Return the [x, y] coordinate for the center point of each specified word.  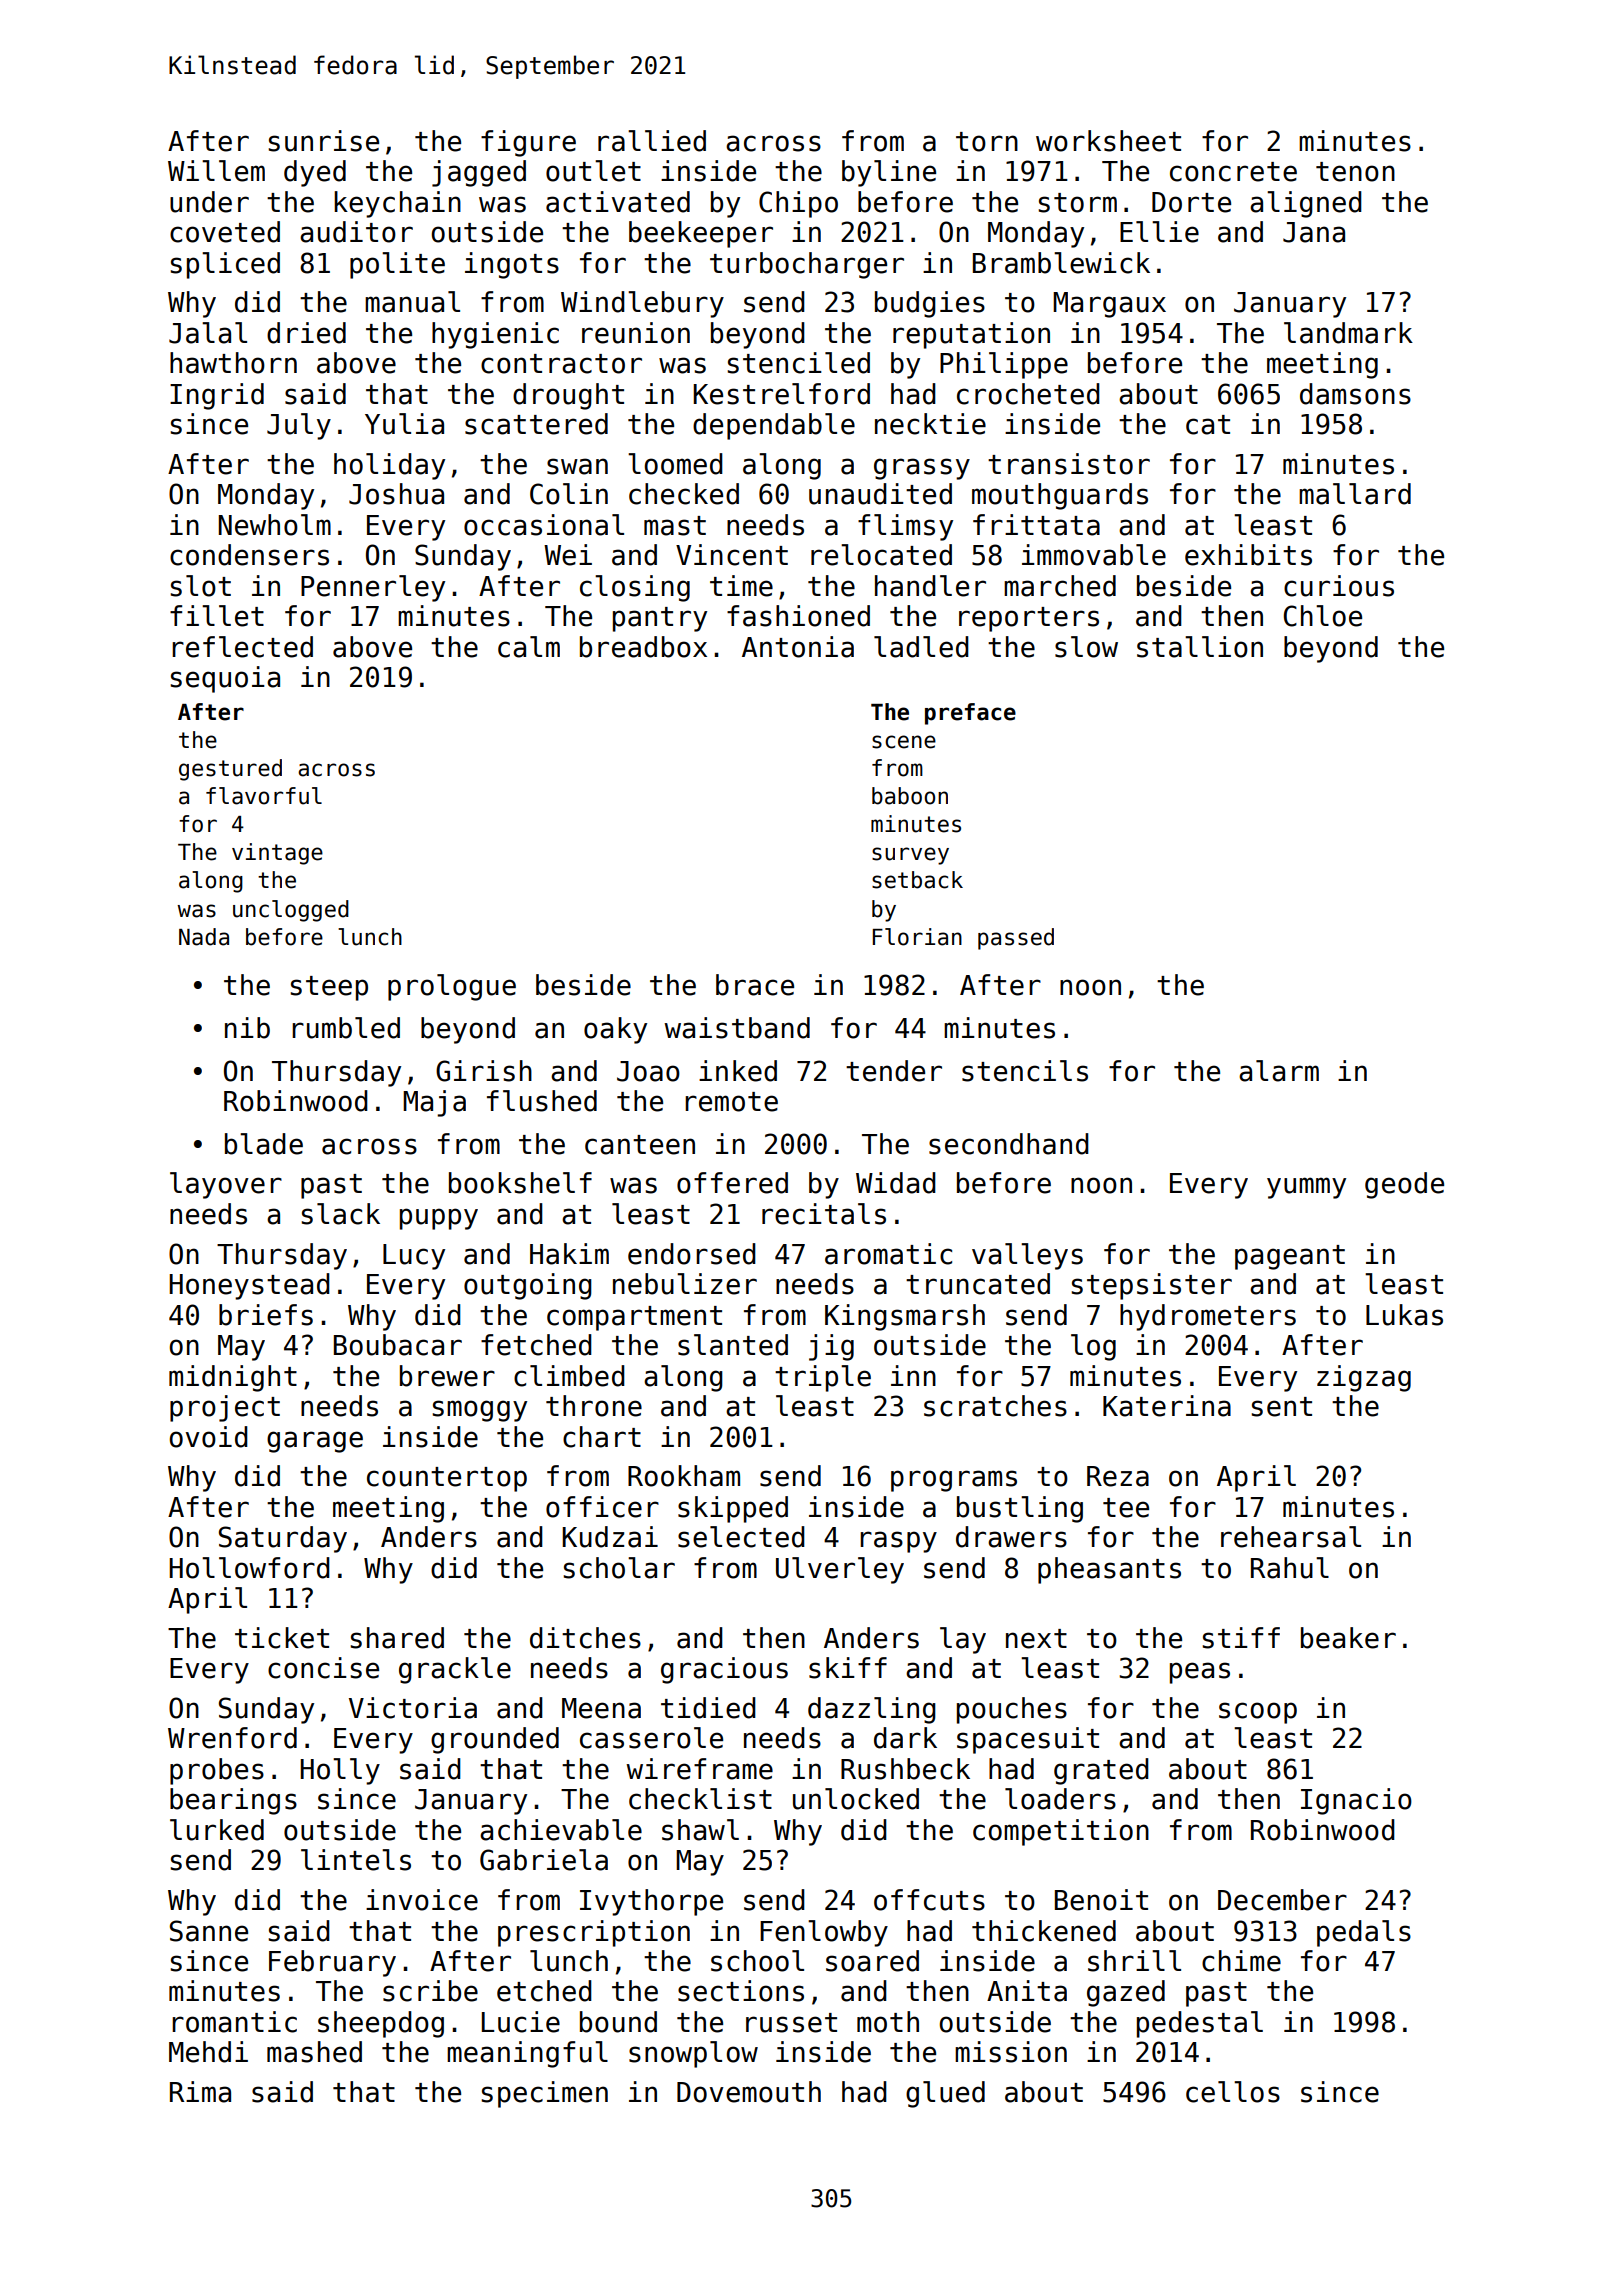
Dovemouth [749, 2092]
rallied [652, 141]
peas [1200, 1673]
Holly [340, 1771]
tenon [1355, 172]
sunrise [323, 141]
